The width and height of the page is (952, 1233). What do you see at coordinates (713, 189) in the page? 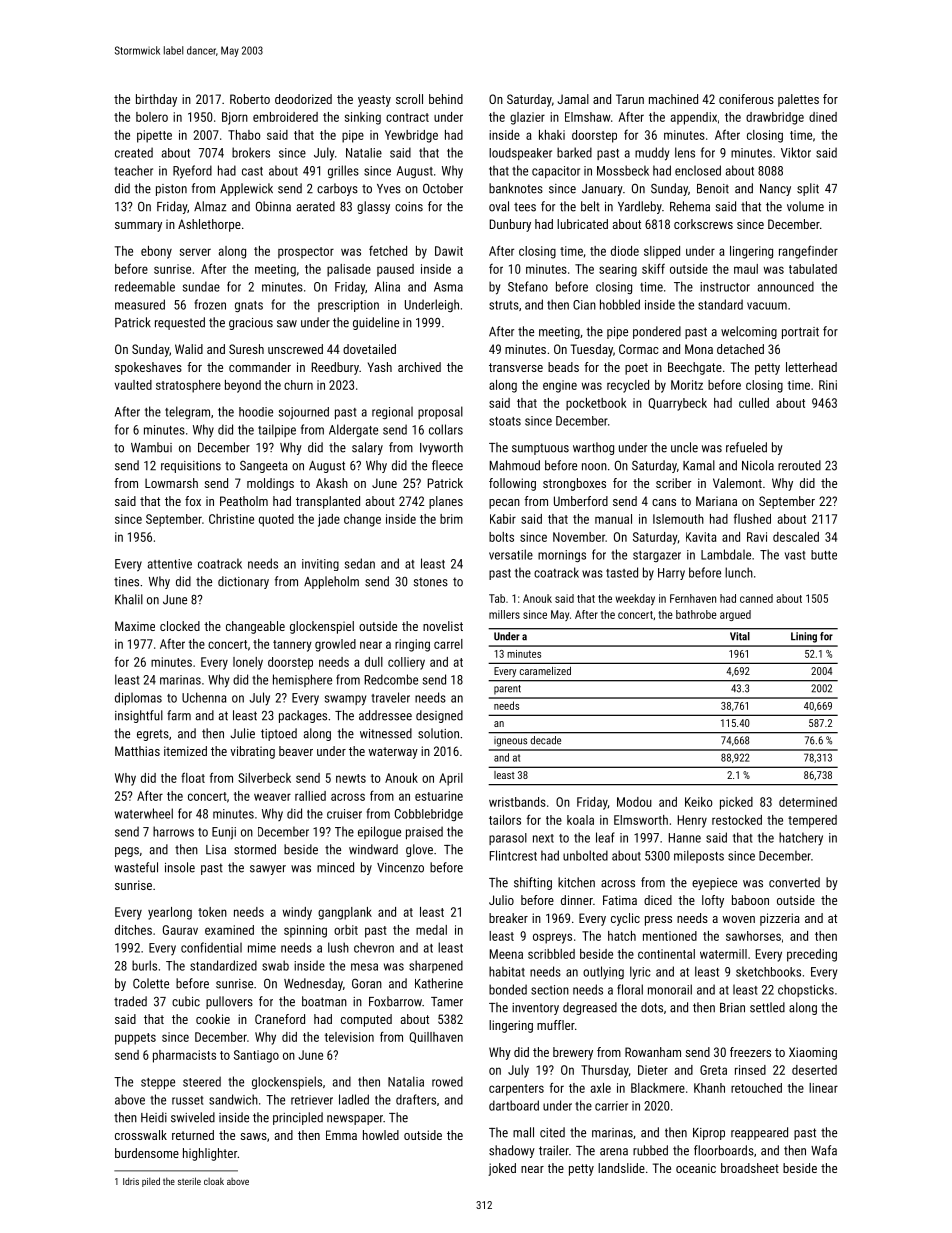
I see `Benoit` at bounding box center [713, 189].
